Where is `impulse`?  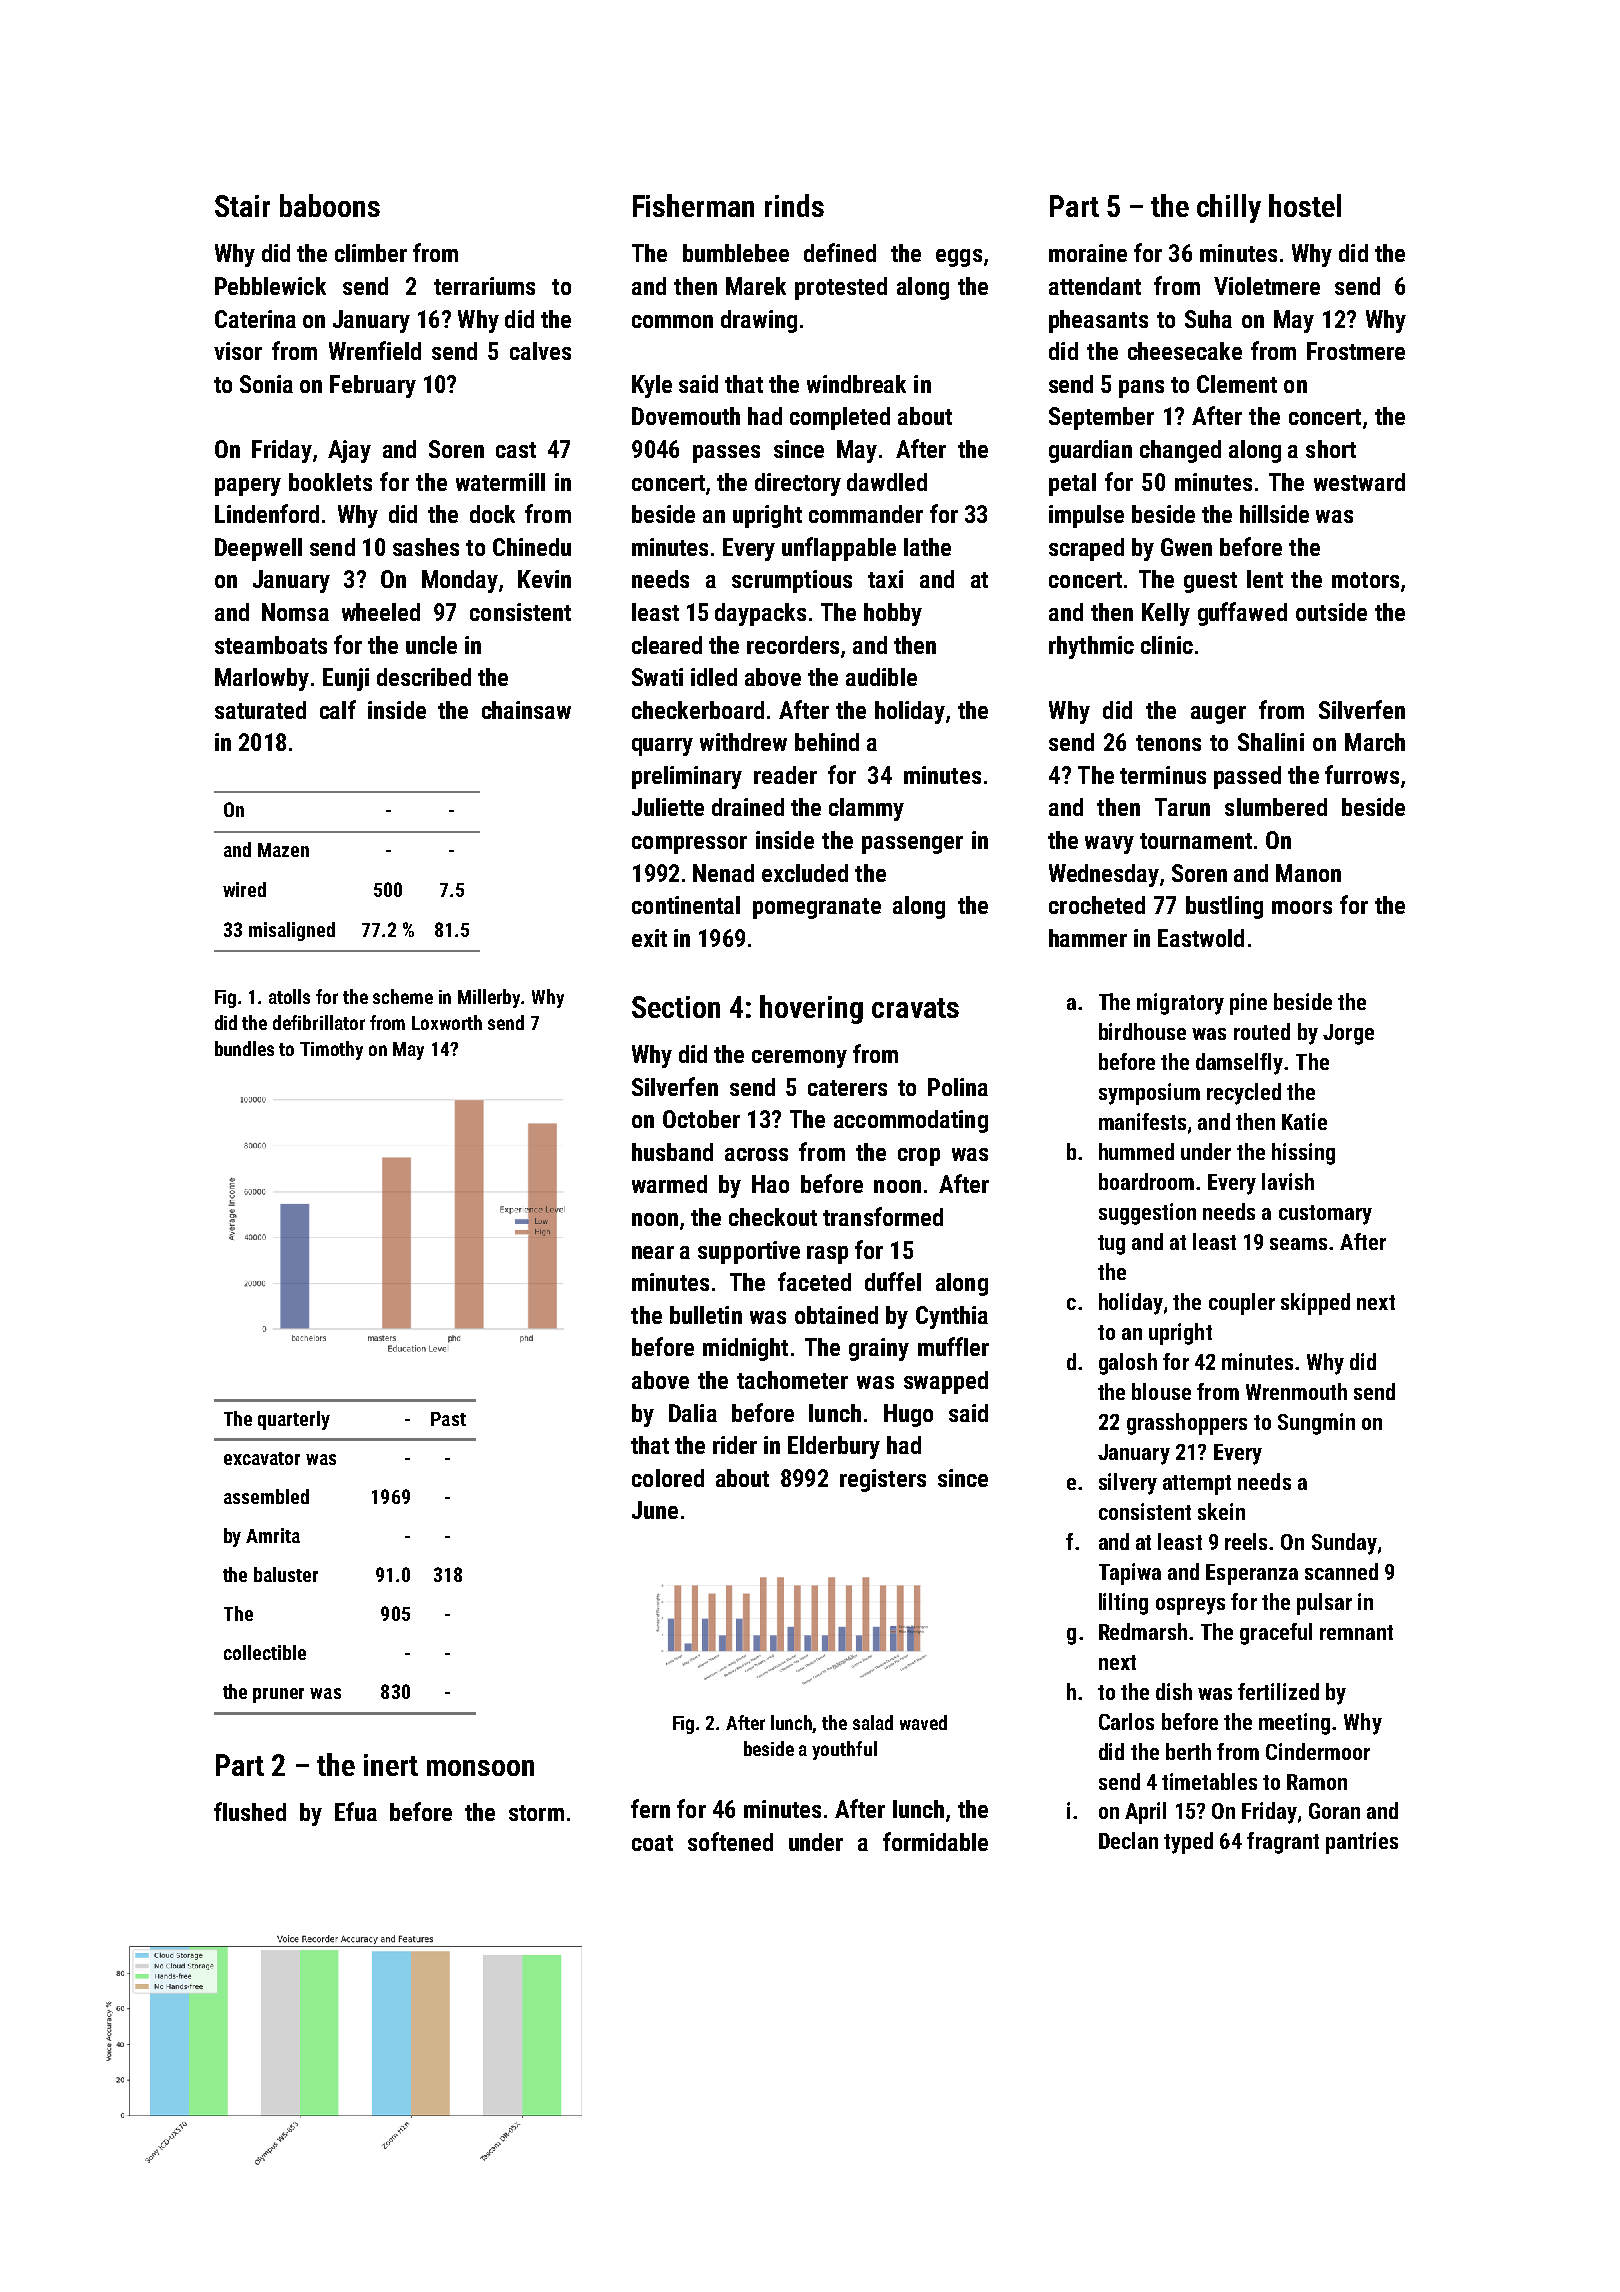
impulse is located at coordinates (1086, 516).
